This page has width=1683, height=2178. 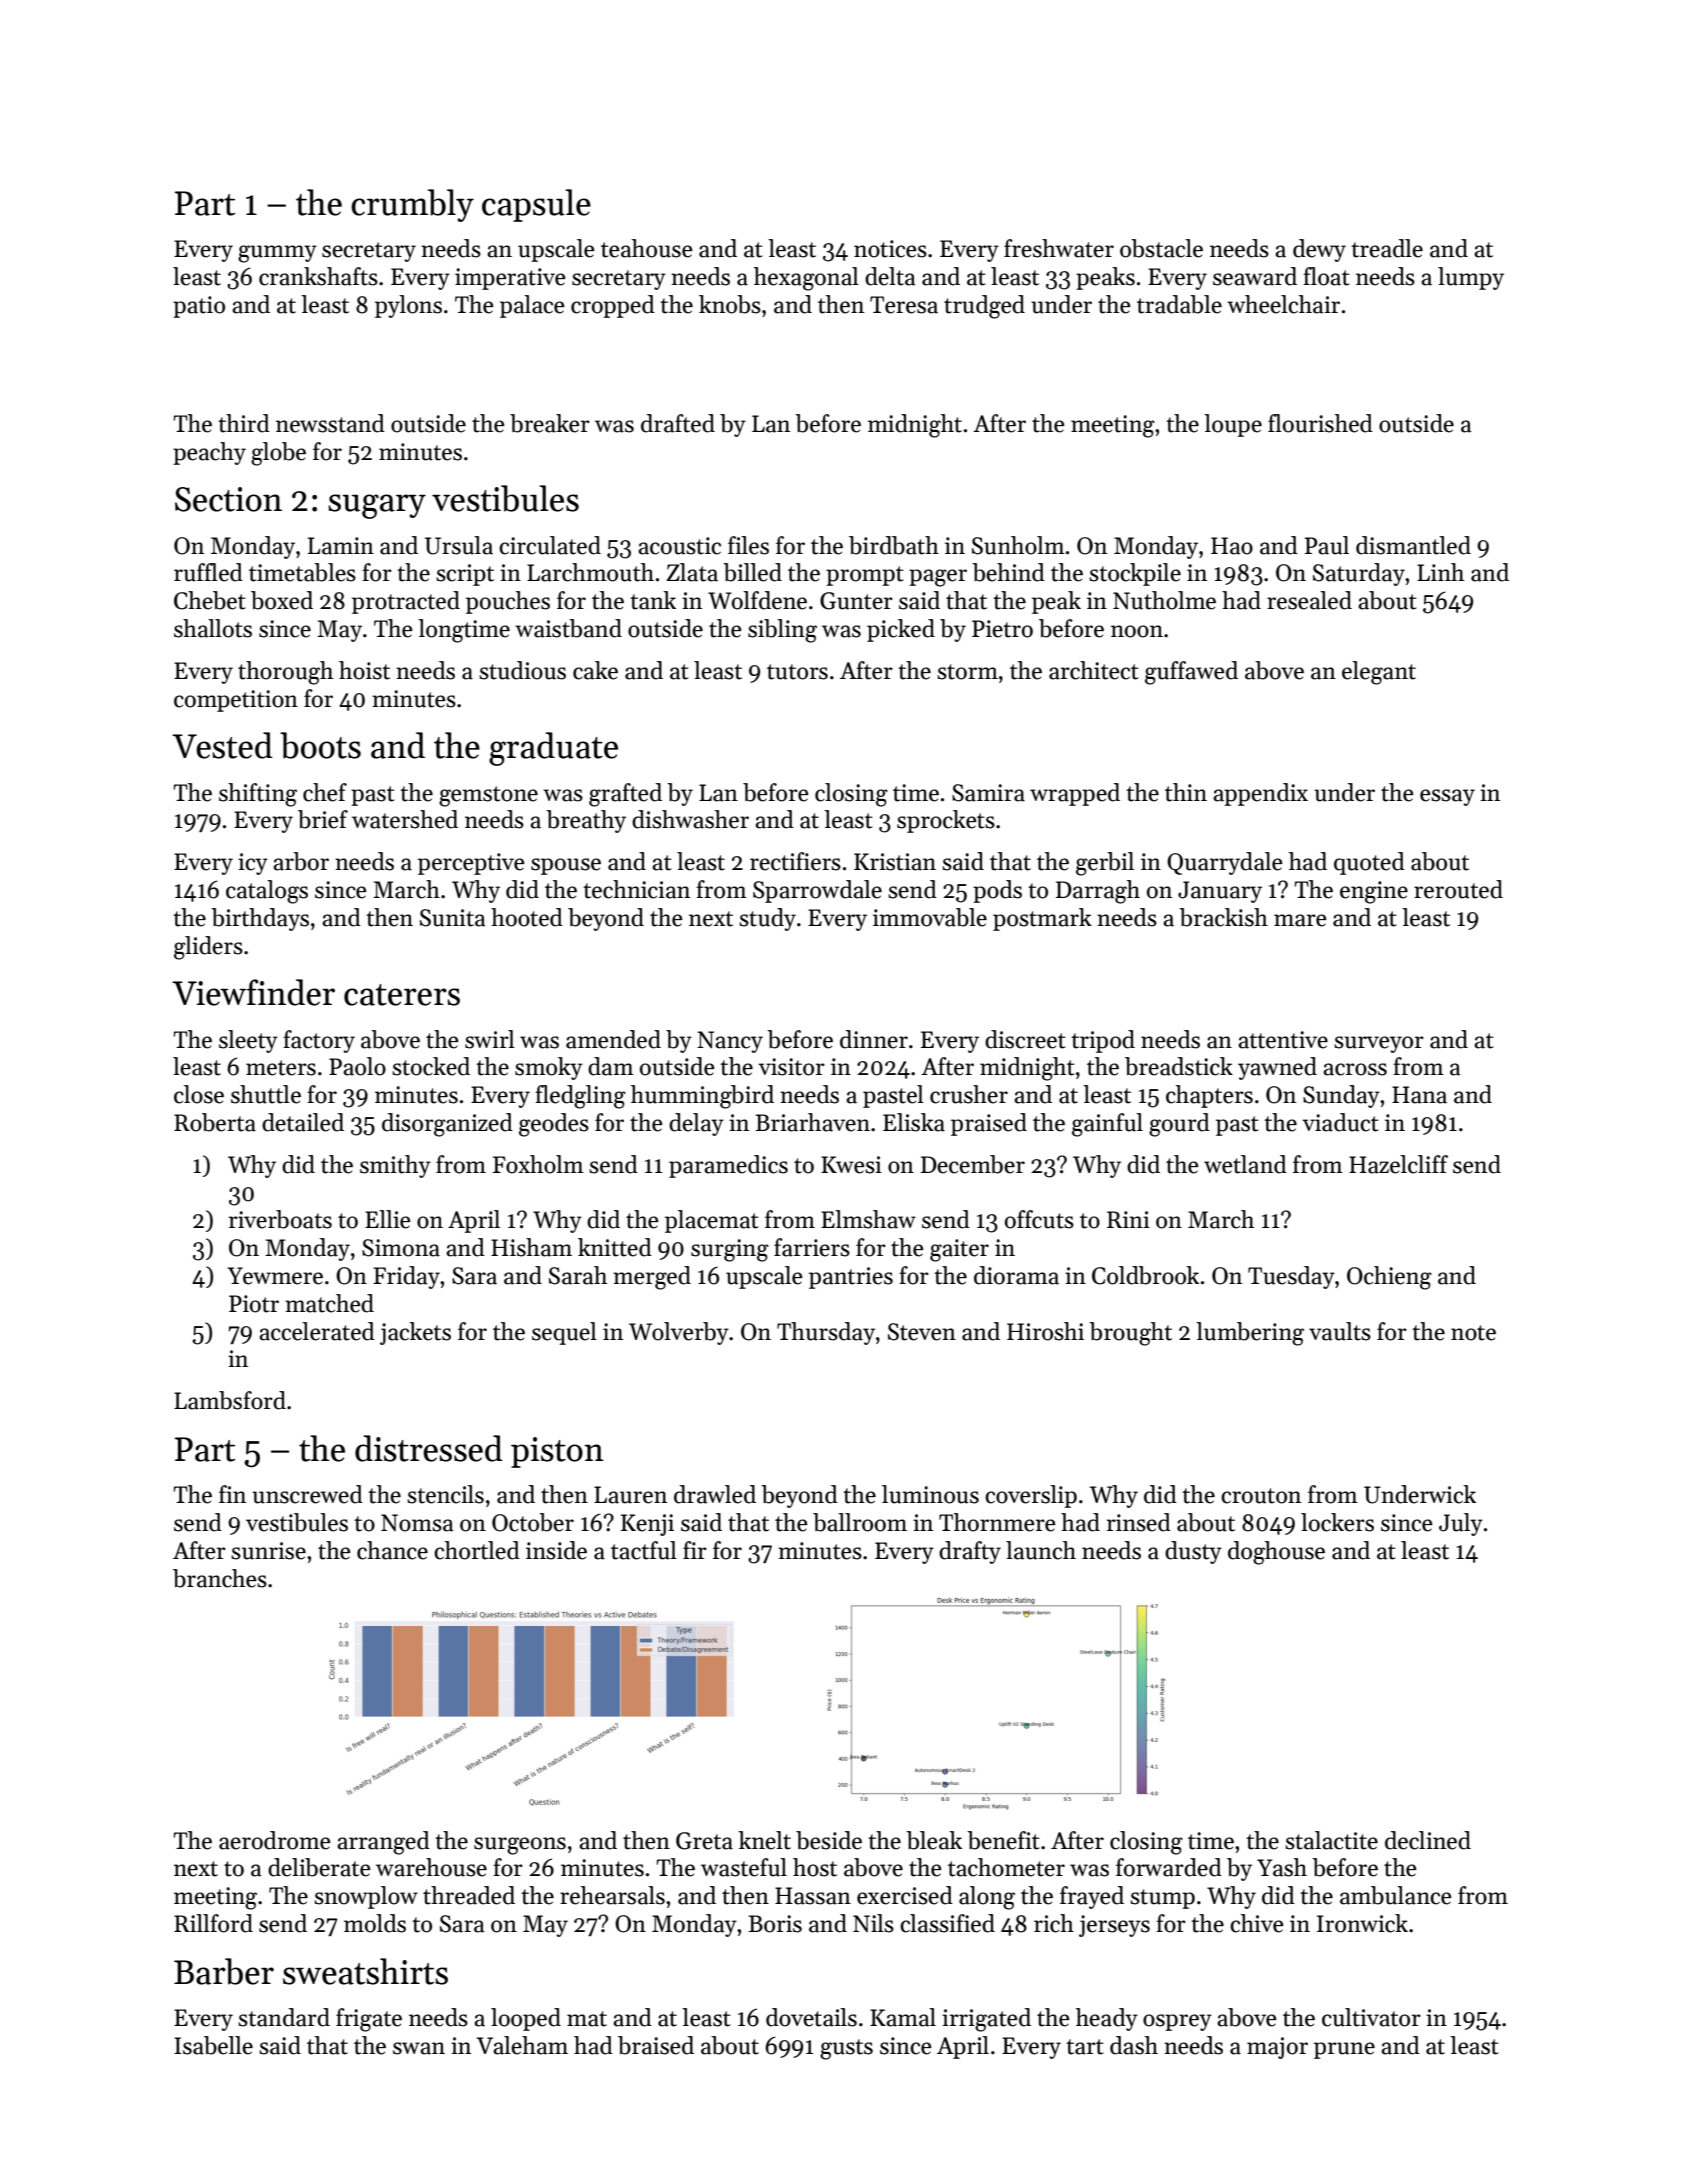 What do you see at coordinates (383, 1843) in the page?
I see `arranged` at bounding box center [383, 1843].
